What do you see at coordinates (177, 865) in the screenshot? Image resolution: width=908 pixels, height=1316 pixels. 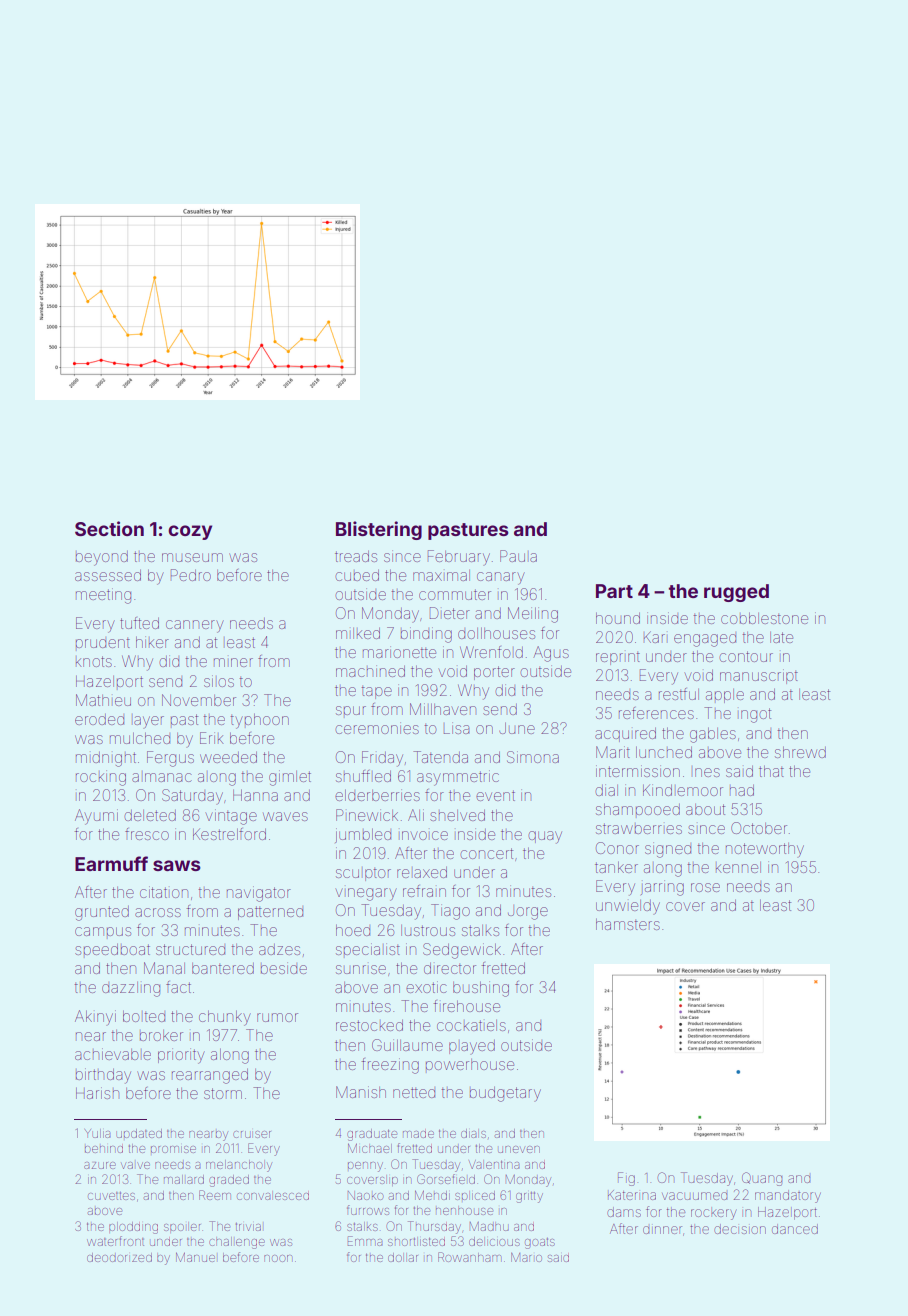 I see `saws` at bounding box center [177, 865].
